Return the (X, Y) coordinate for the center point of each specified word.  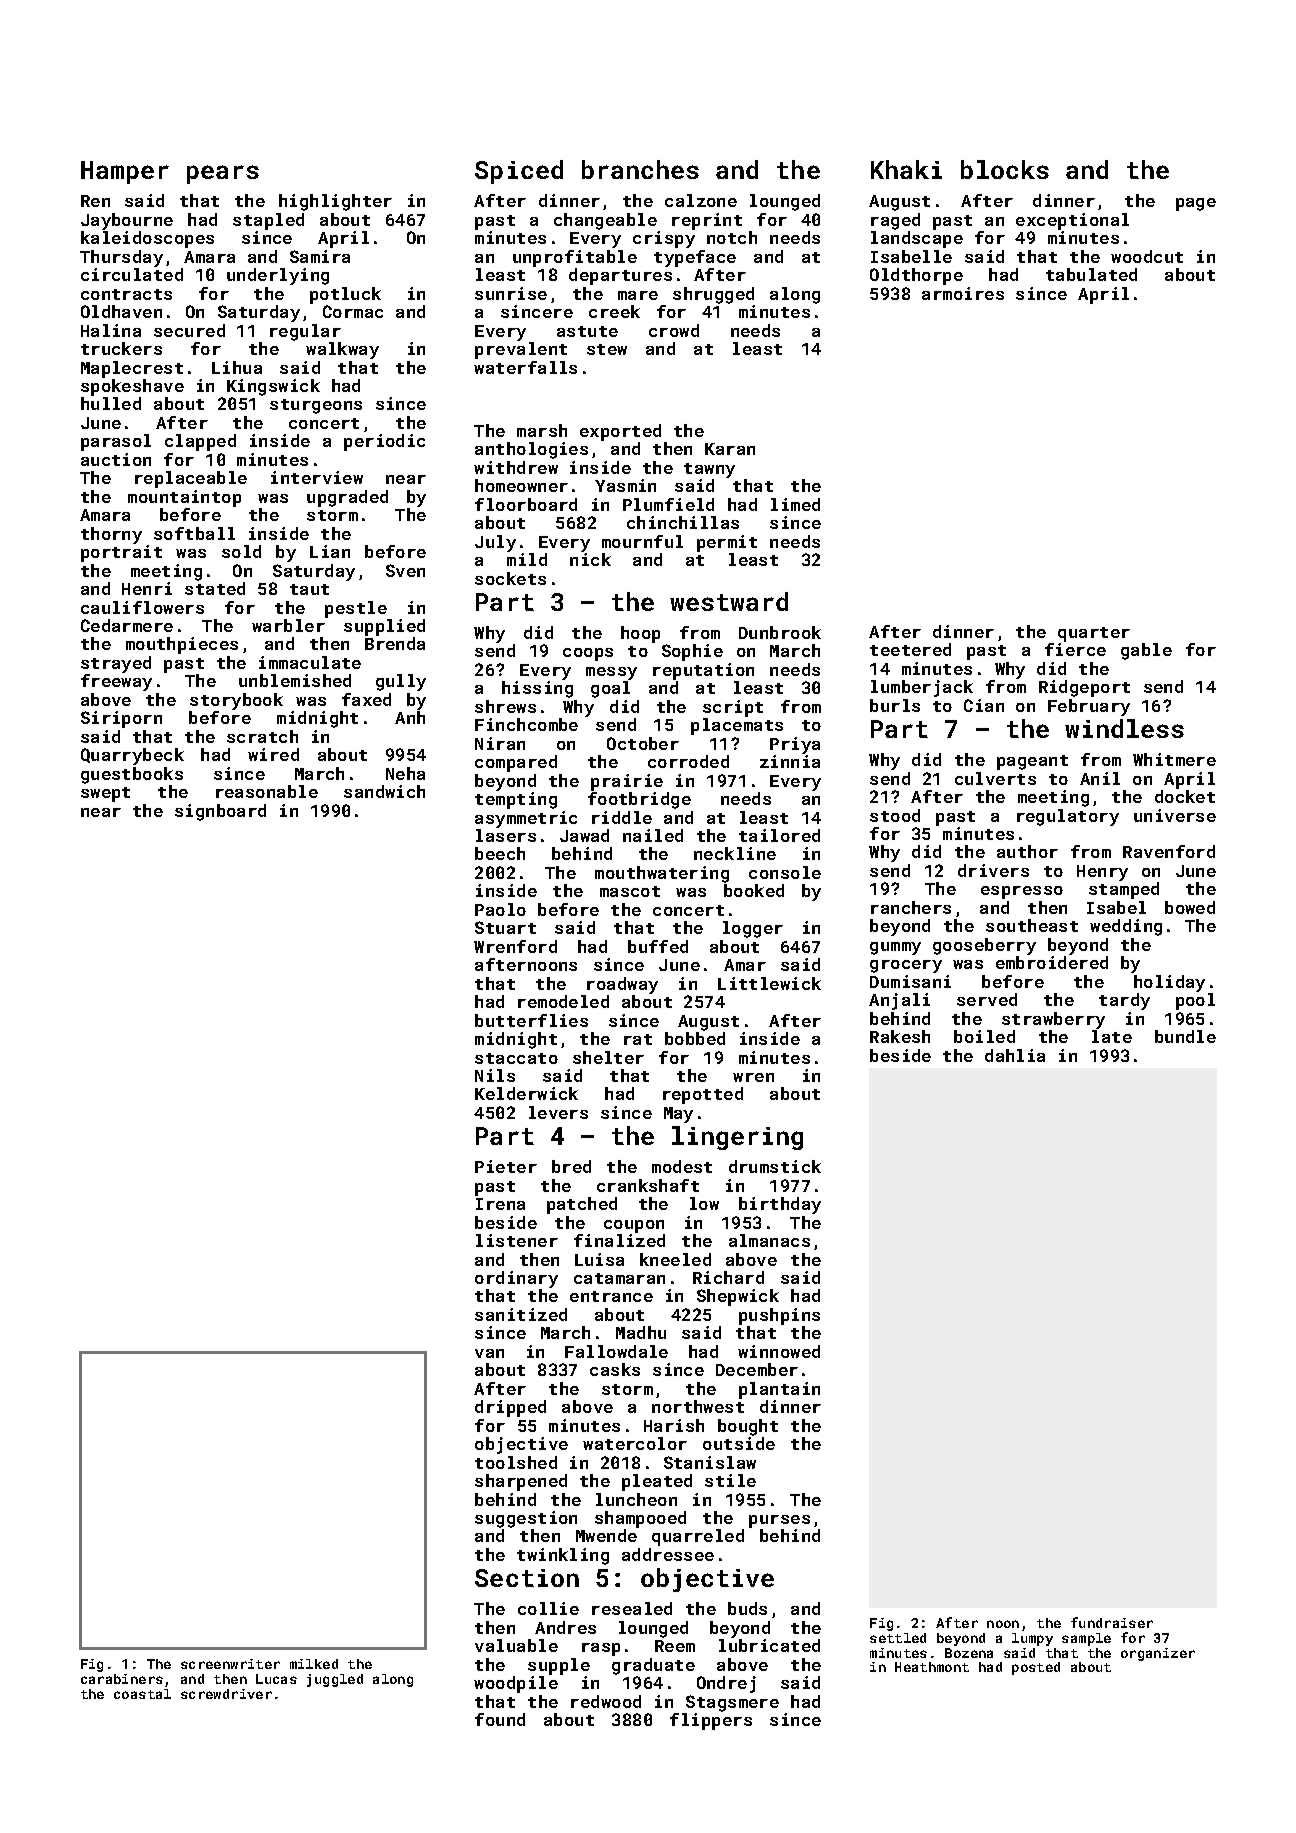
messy (611, 673)
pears (223, 174)
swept (105, 794)
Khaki (906, 169)
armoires (963, 293)
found (500, 1719)
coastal (142, 1694)
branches (640, 169)
